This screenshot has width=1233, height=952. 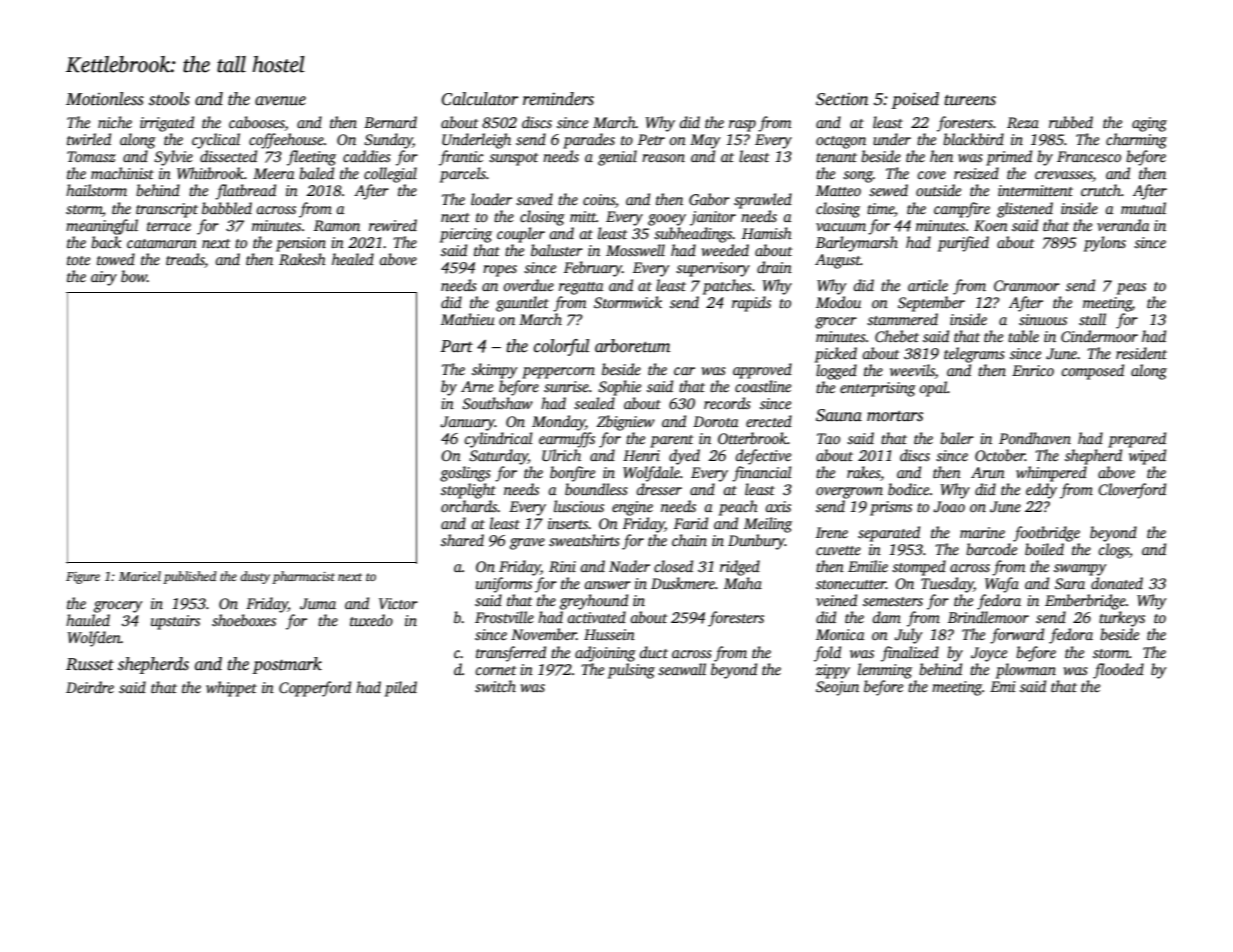 What do you see at coordinates (1136, 141) in the screenshot?
I see `charming` at bounding box center [1136, 141].
